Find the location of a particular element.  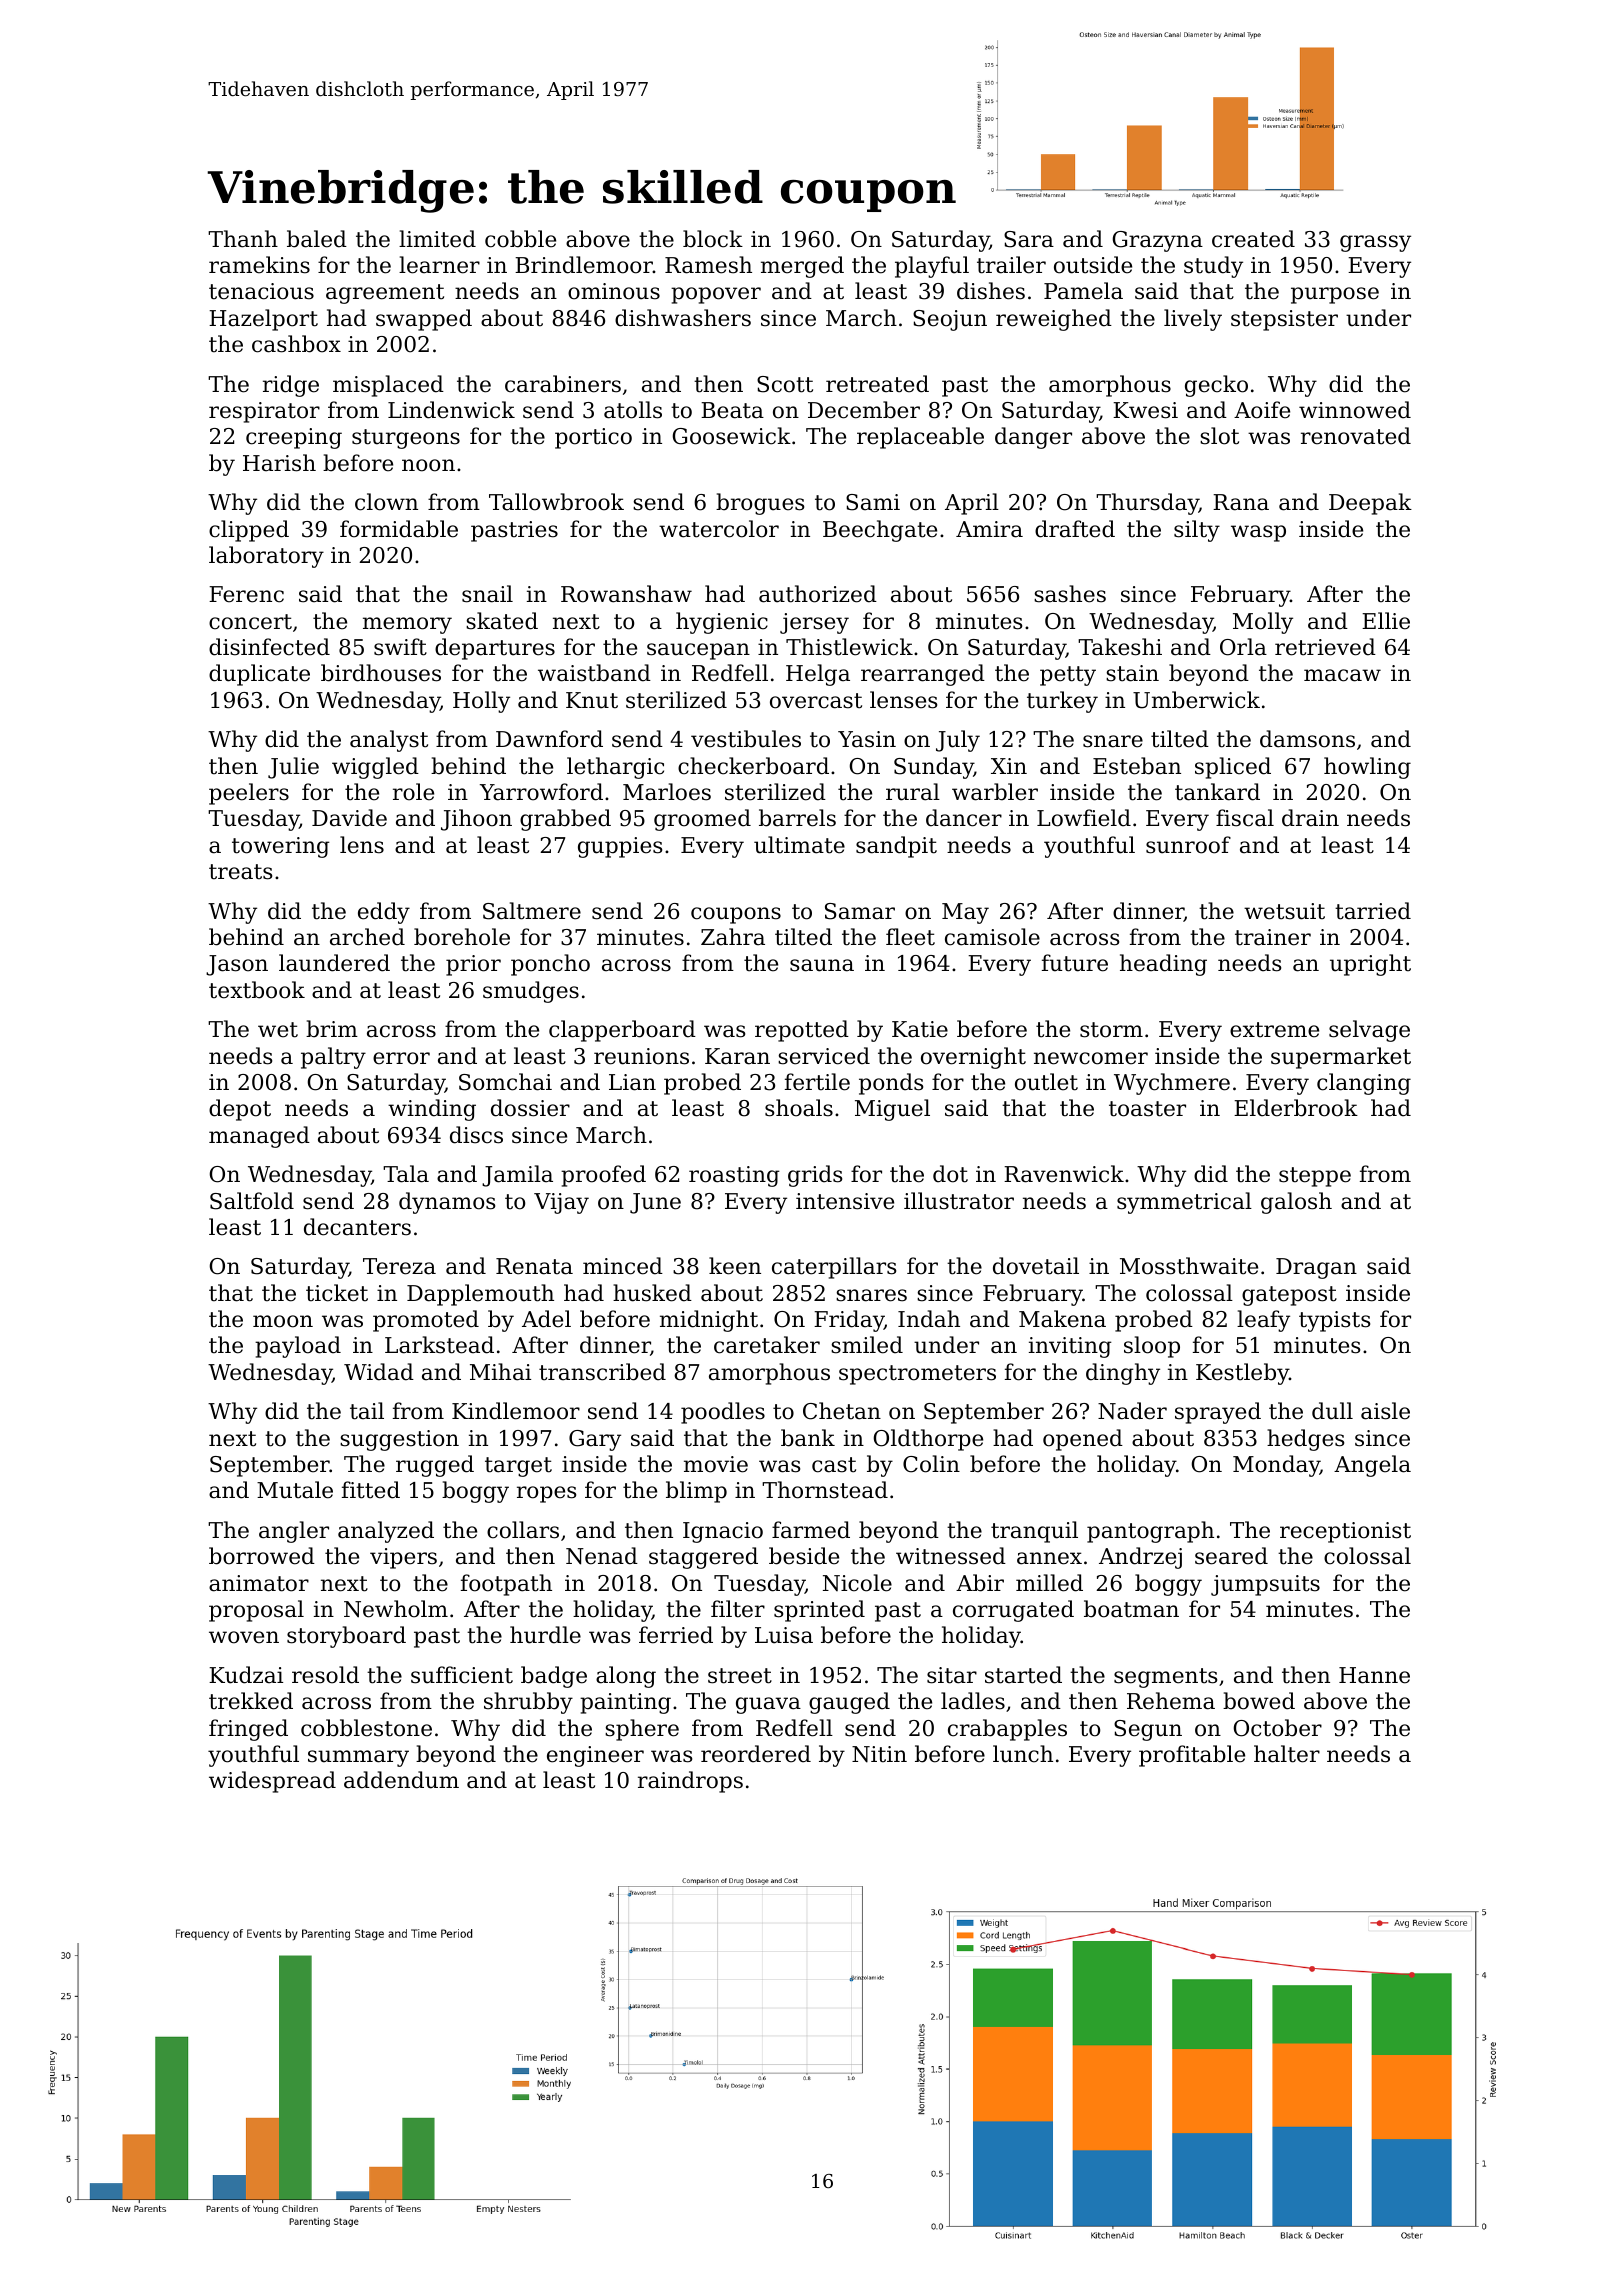

macaw is located at coordinates (1342, 675).
